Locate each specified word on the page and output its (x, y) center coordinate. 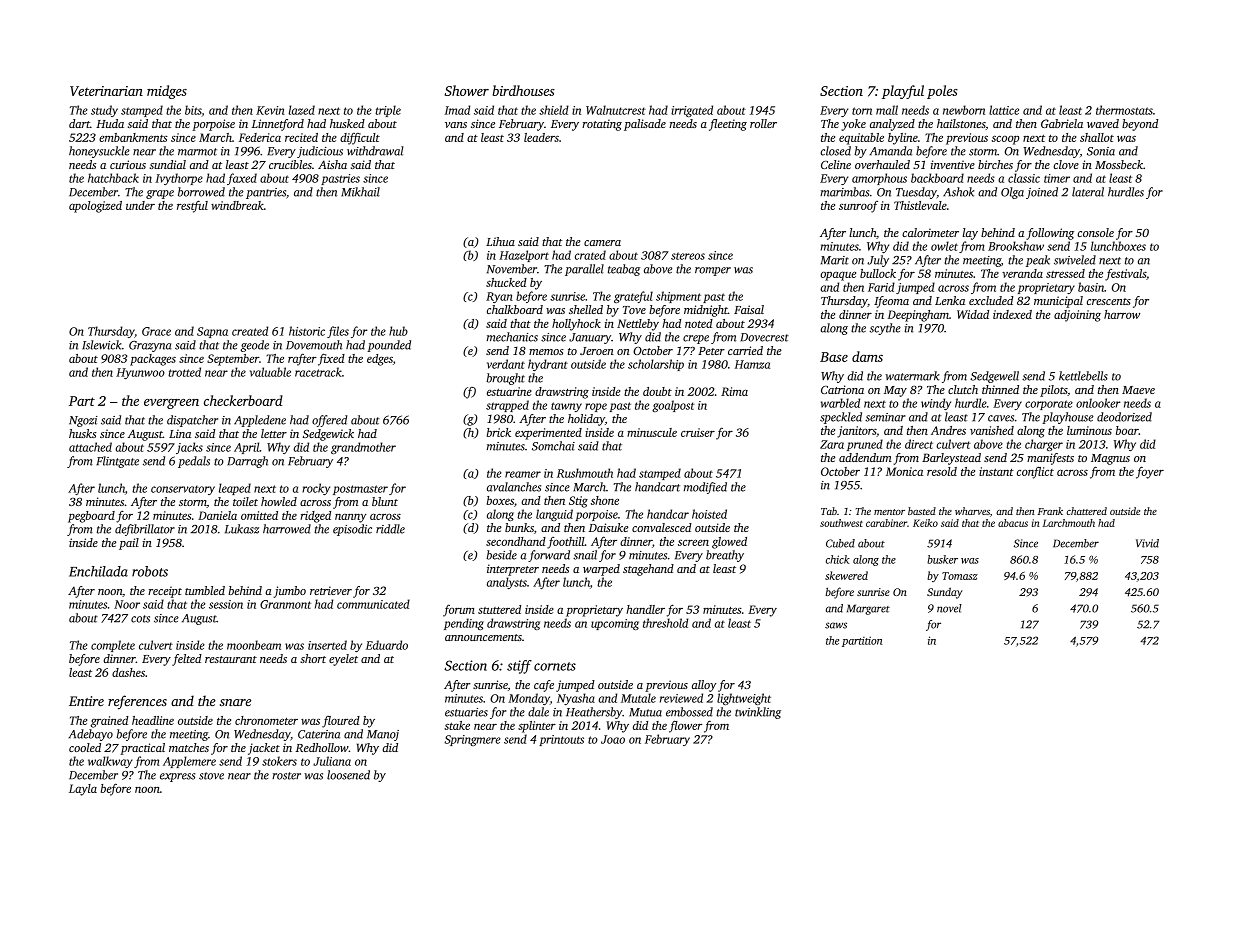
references (137, 702)
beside (501, 555)
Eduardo (387, 645)
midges (167, 92)
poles (942, 92)
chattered (1087, 511)
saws (836, 625)
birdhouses (524, 90)
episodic (352, 530)
